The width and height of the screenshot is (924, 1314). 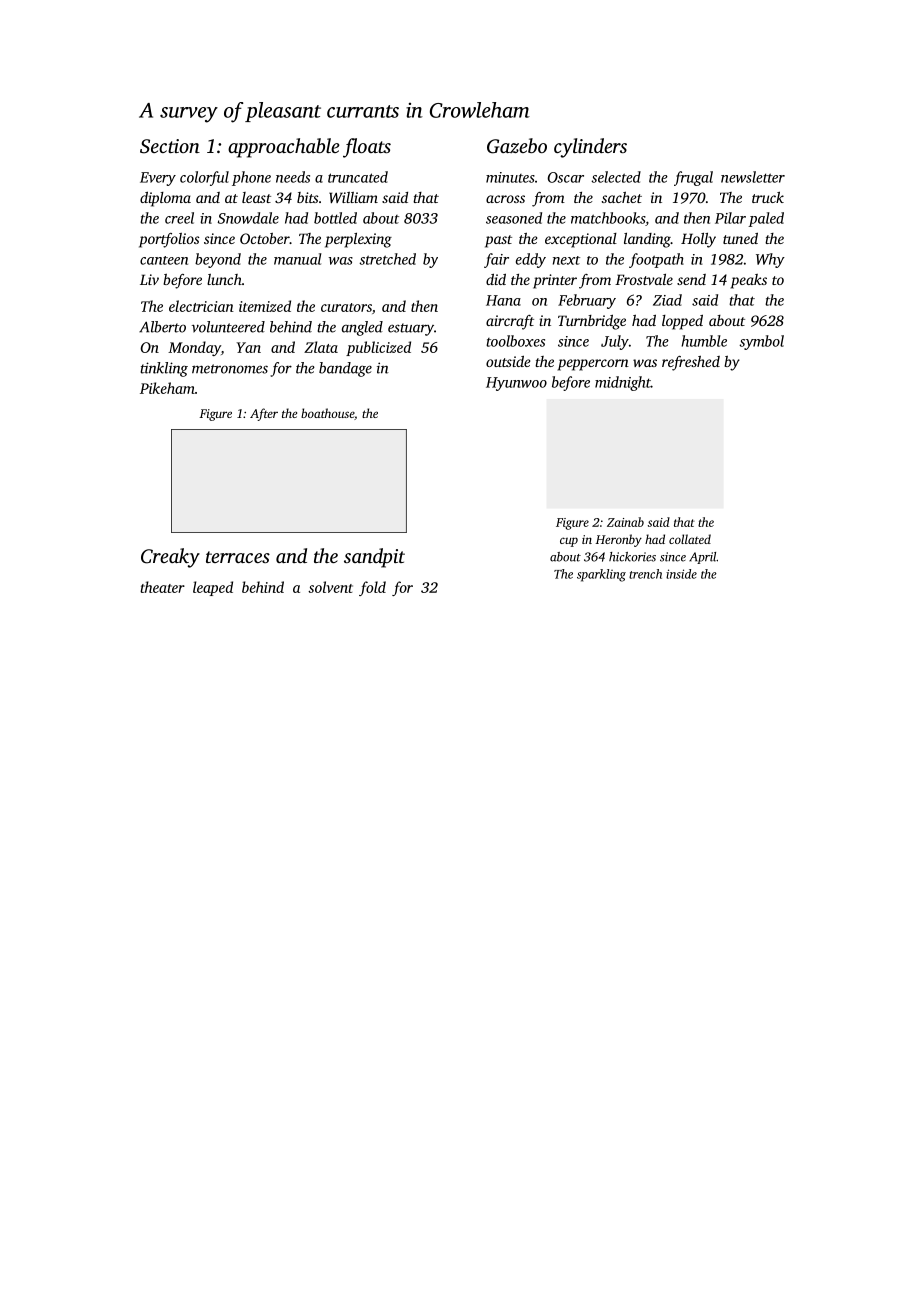 What do you see at coordinates (298, 259) in the screenshot?
I see `manual` at bounding box center [298, 259].
